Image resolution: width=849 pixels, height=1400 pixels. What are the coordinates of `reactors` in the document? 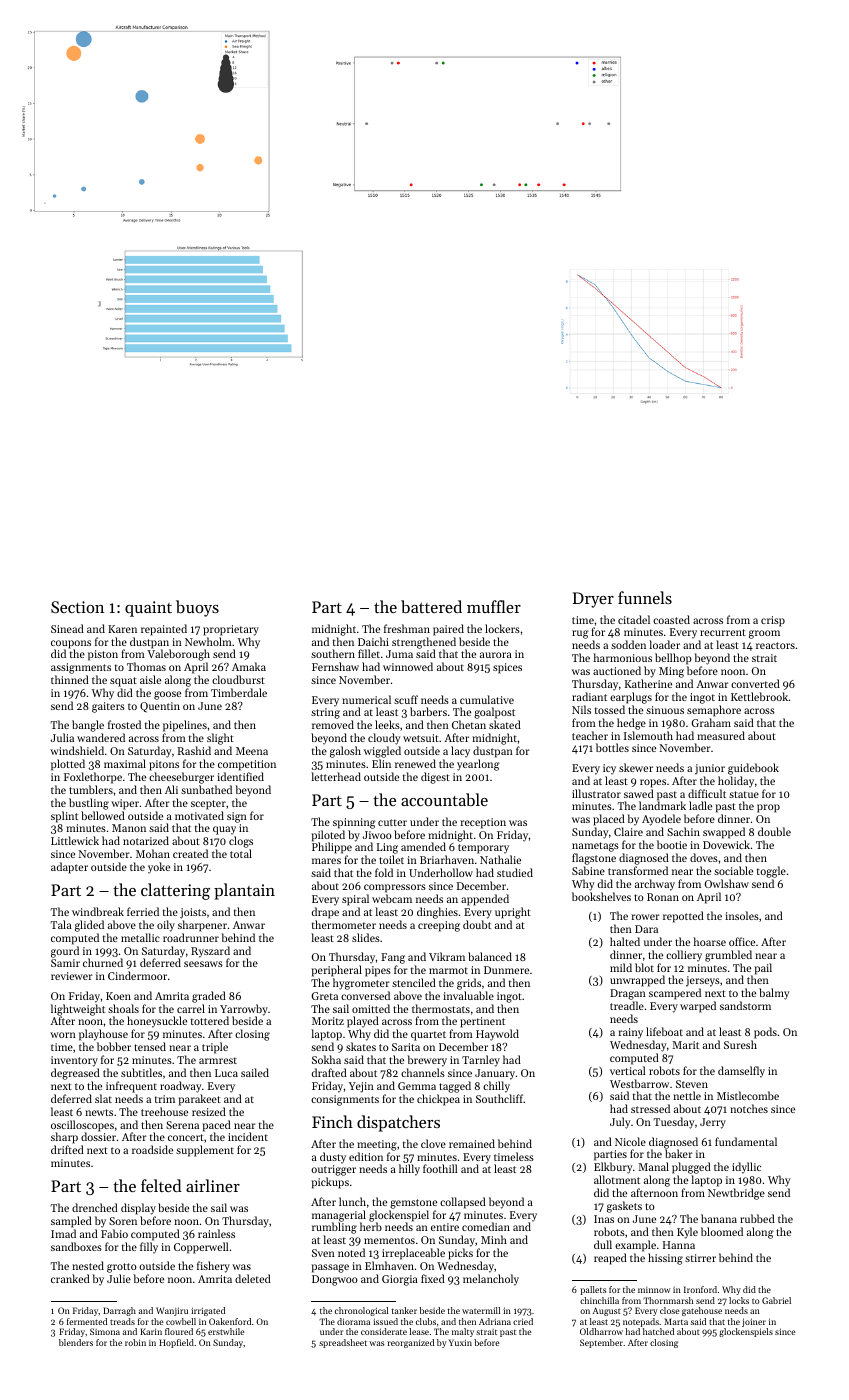 It's located at (775, 645).
